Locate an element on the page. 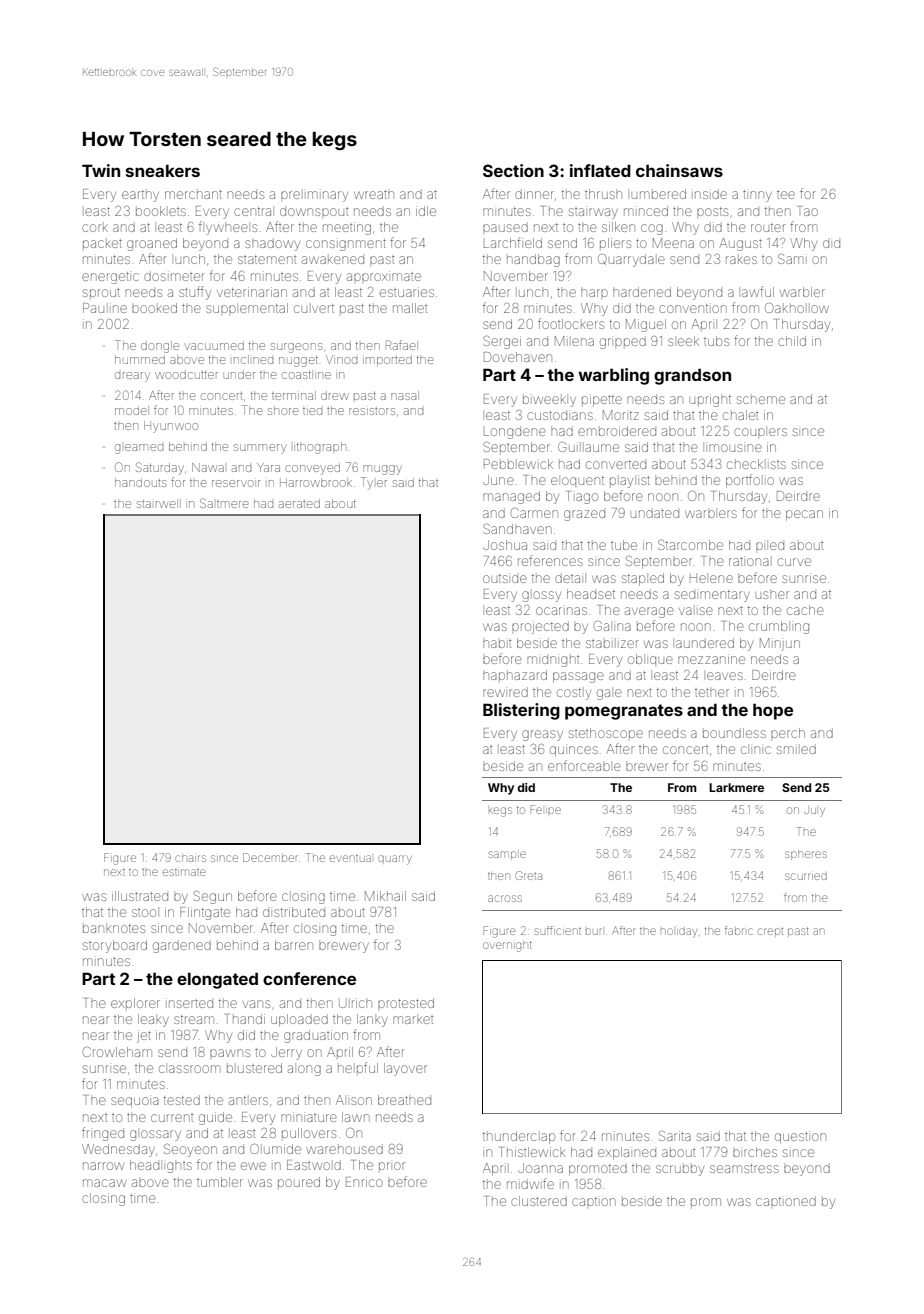 The image size is (924, 1314). stream is located at coordinates (194, 1019).
